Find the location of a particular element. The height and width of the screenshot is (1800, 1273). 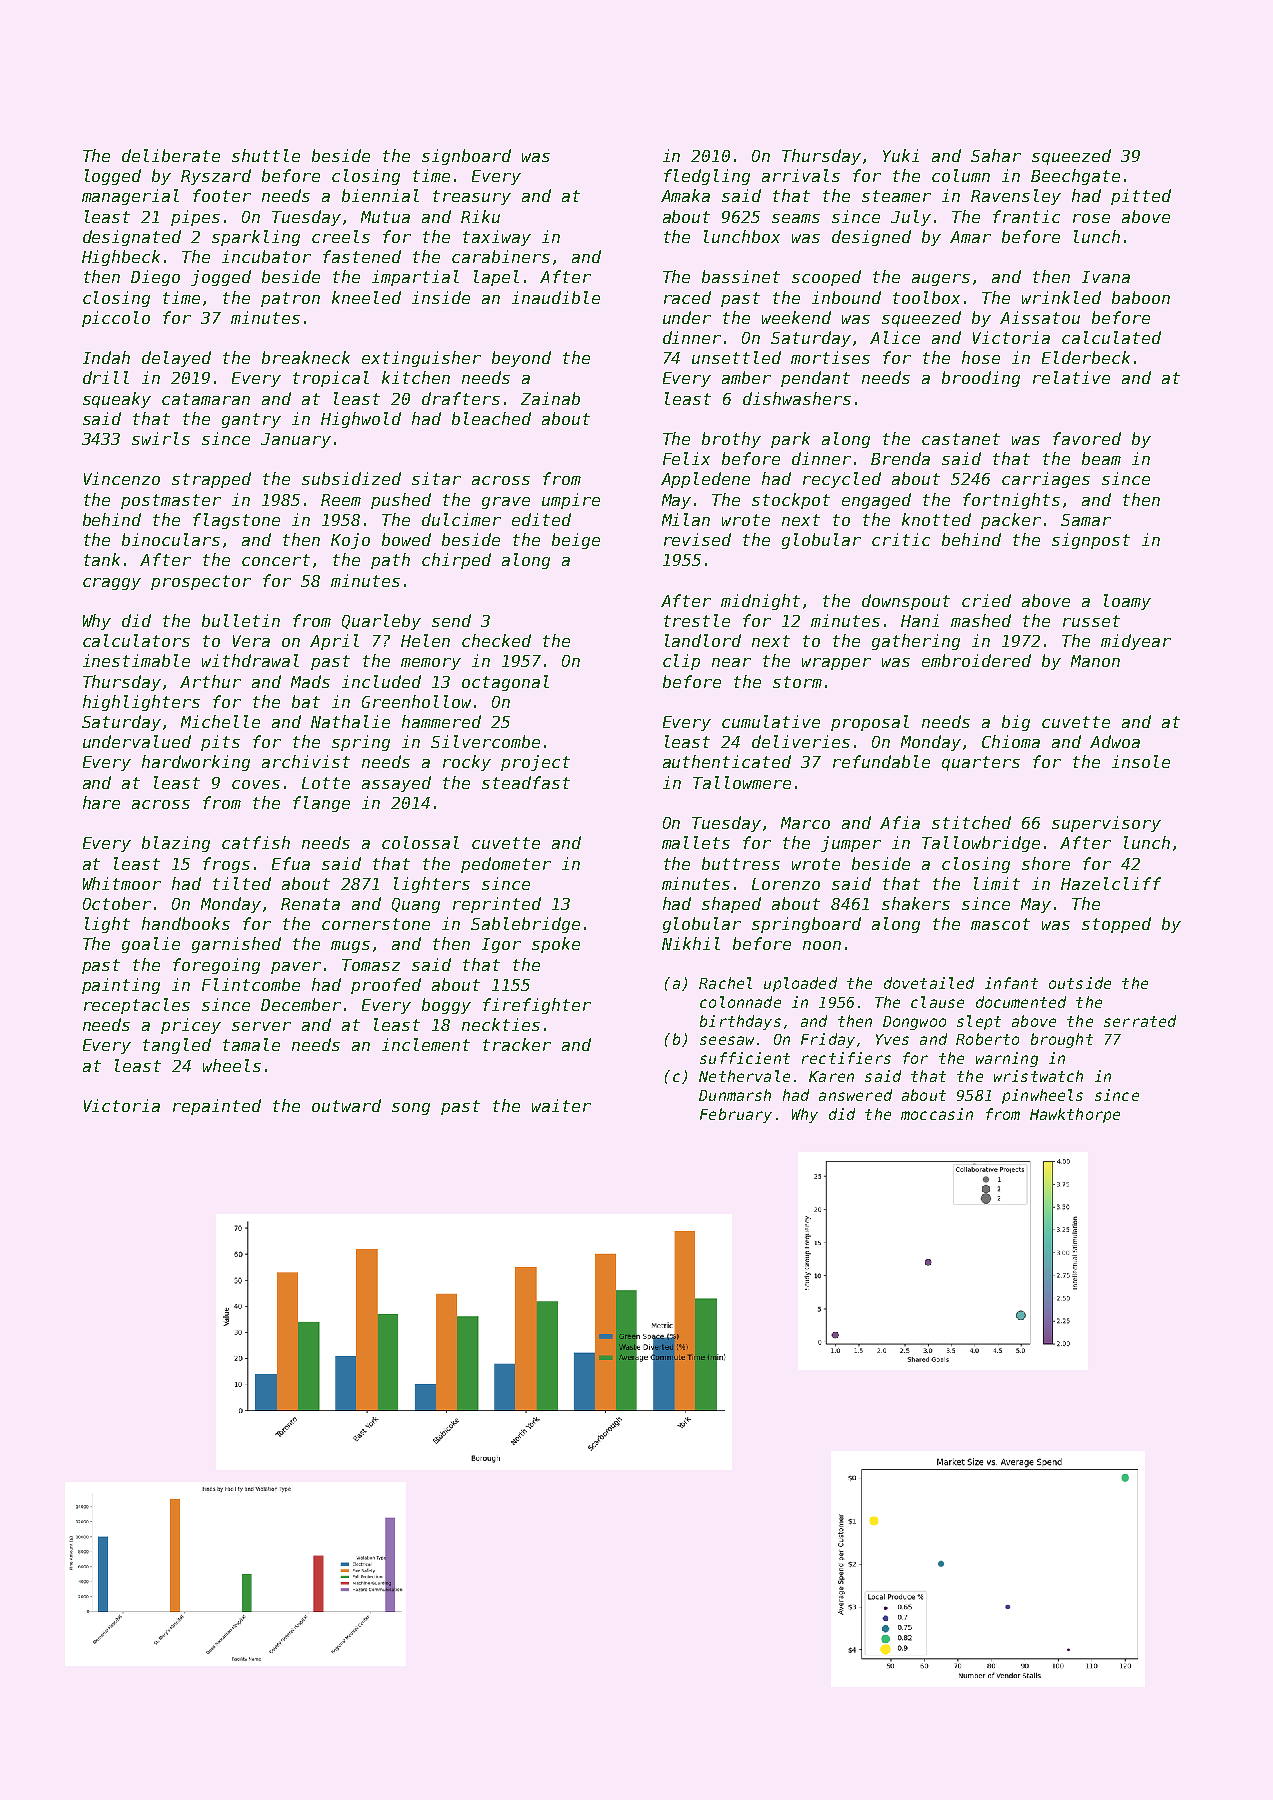

beyond is located at coordinates (521, 359).
